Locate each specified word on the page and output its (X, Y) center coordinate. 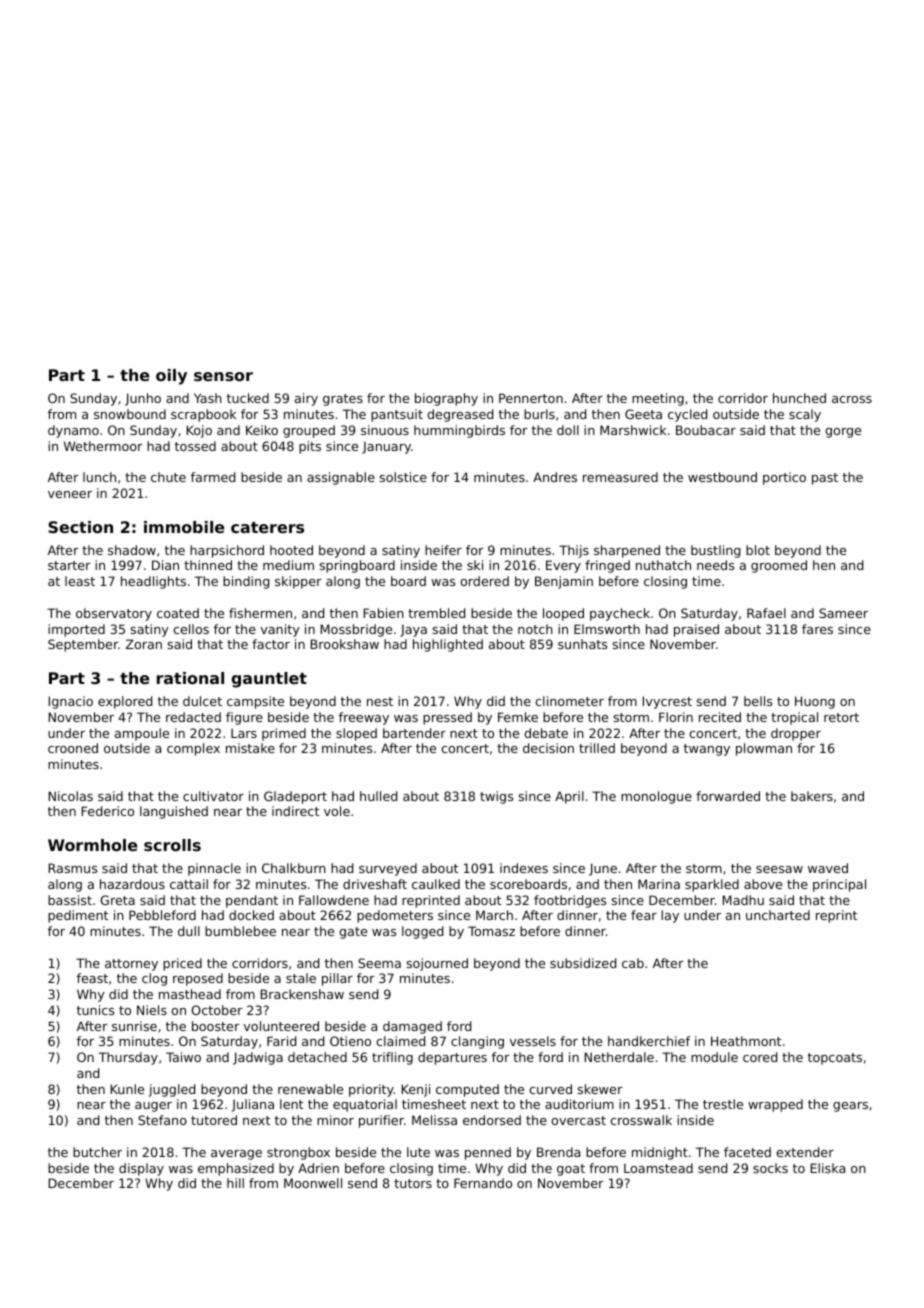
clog (154, 979)
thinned (208, 565)
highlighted (448, 645)
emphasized (236, 1169)
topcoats (835, 1059)
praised (696, 630)
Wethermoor (103, 446)
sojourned (437, 964)
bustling (715, 551)
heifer (443, 550)
